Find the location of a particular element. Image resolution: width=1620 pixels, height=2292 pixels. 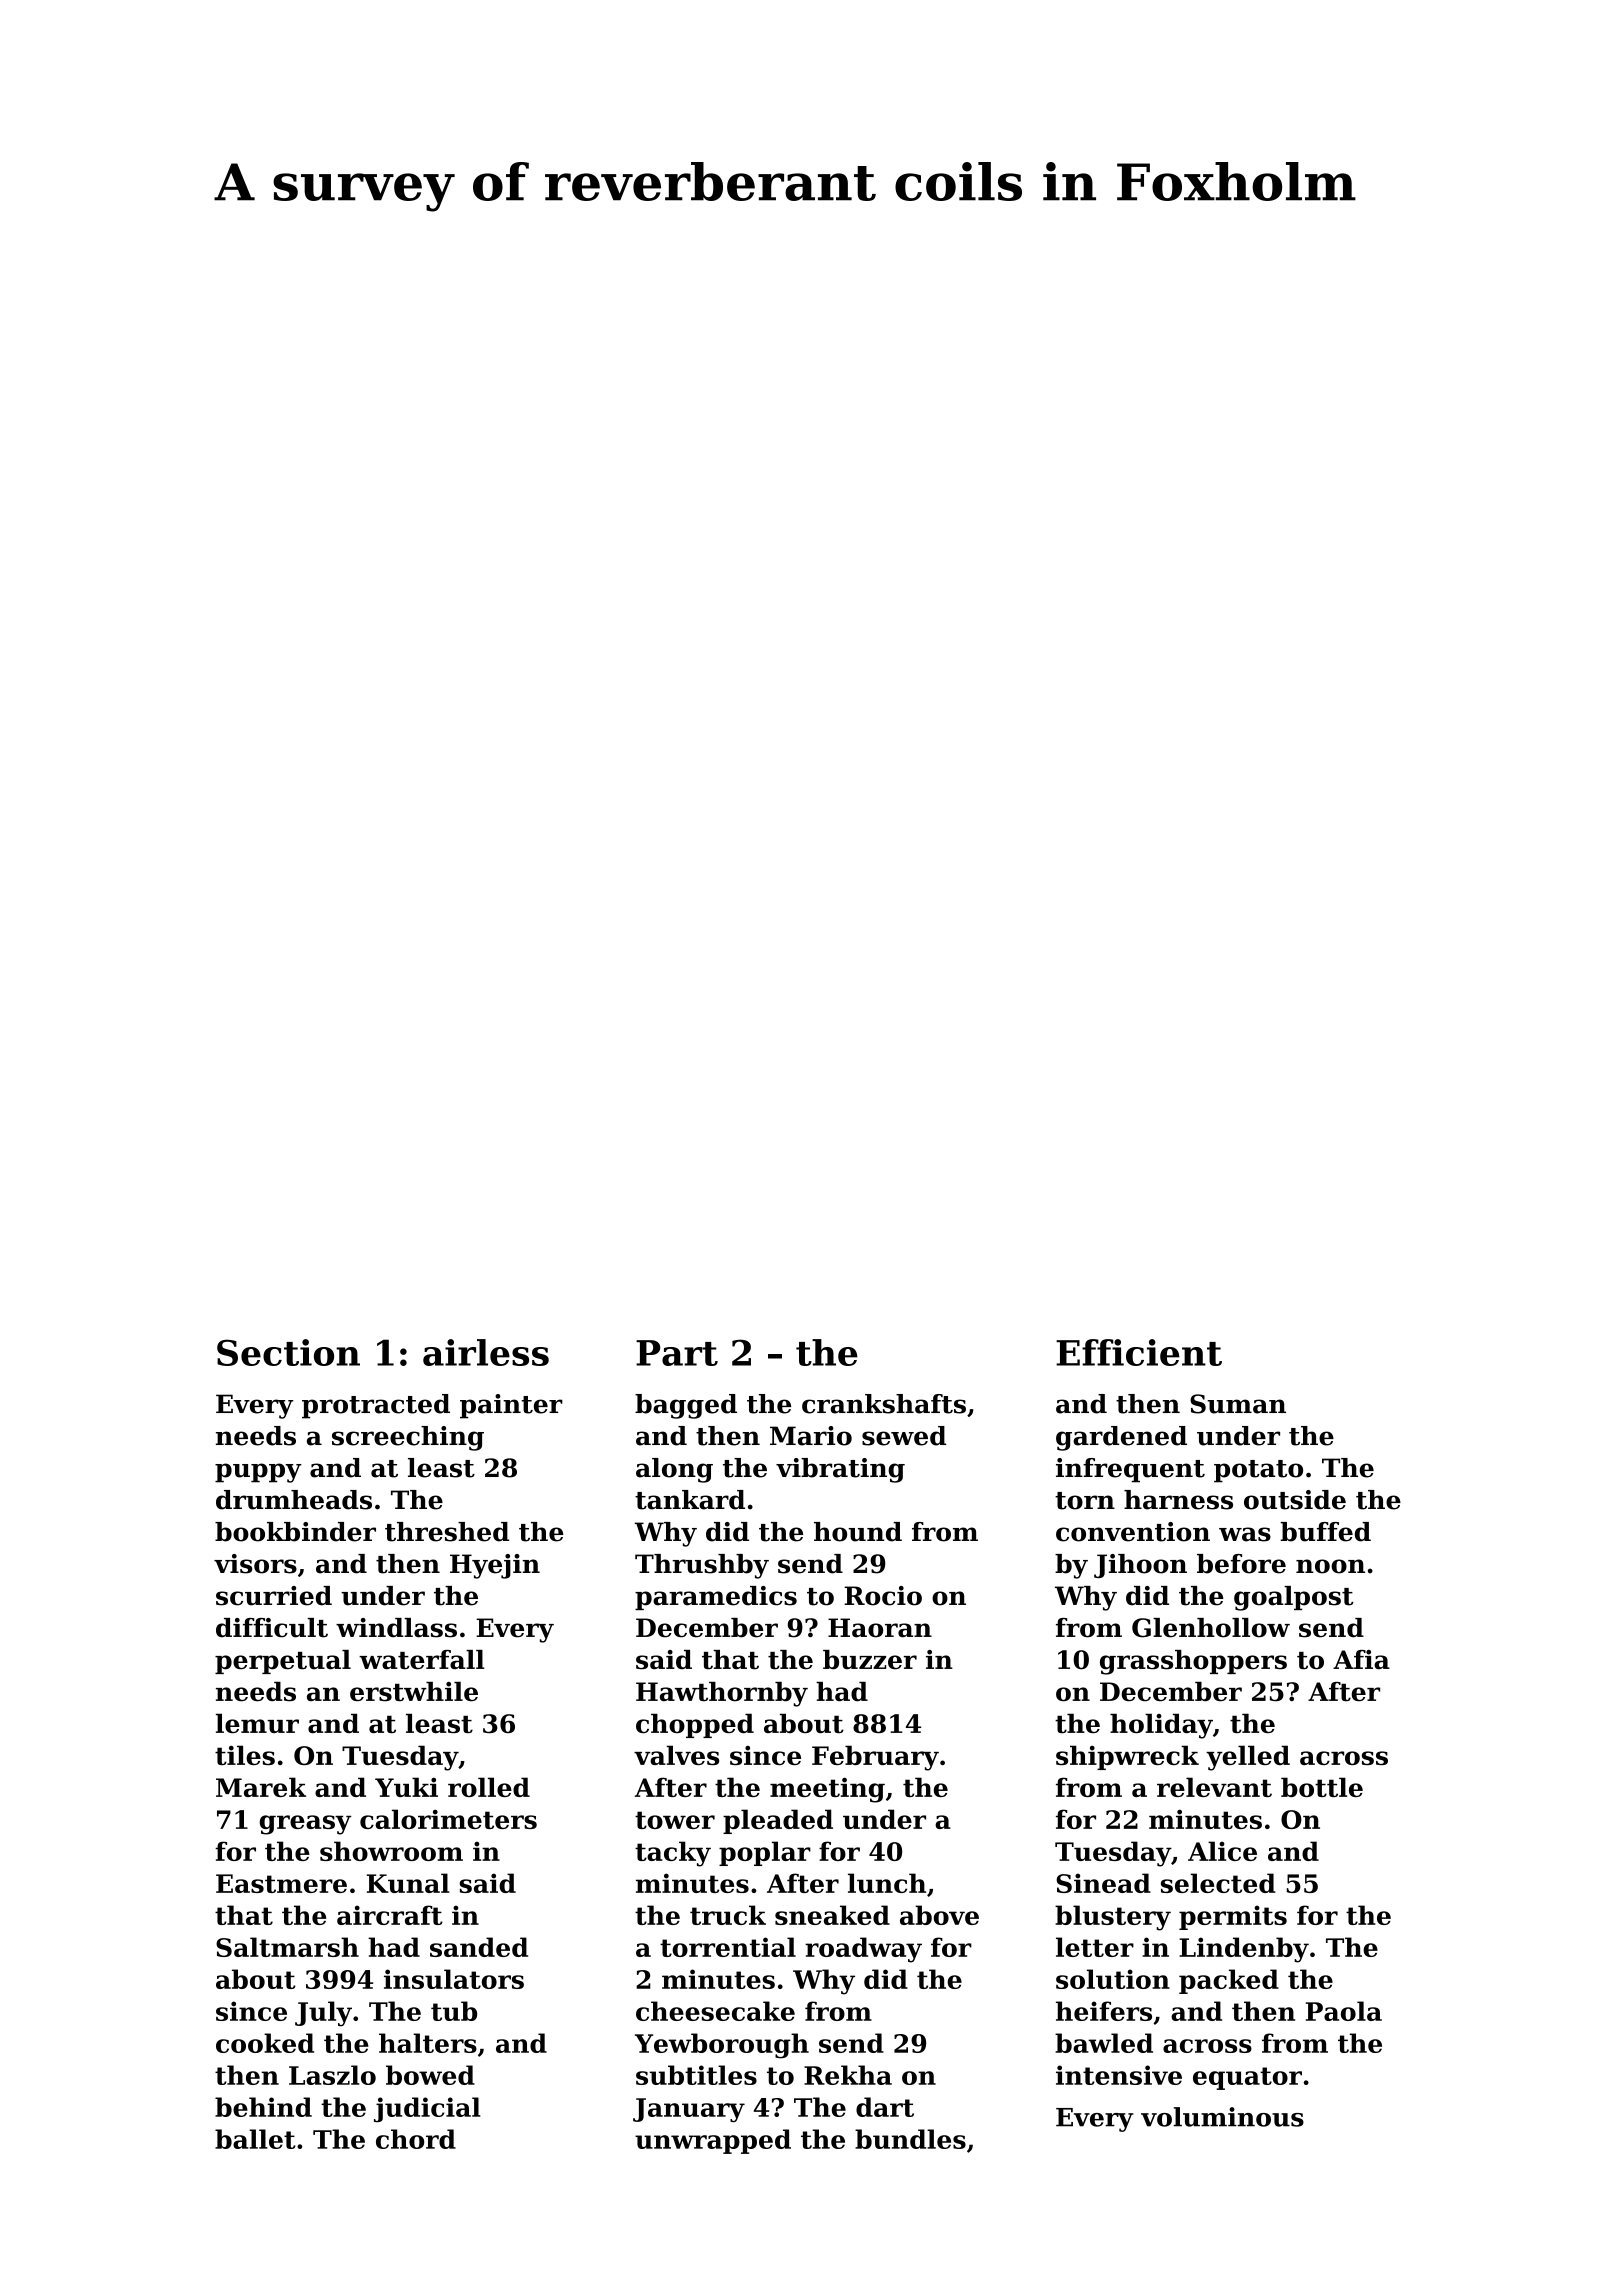

buzzer is located at coordinates (870, 1660).
